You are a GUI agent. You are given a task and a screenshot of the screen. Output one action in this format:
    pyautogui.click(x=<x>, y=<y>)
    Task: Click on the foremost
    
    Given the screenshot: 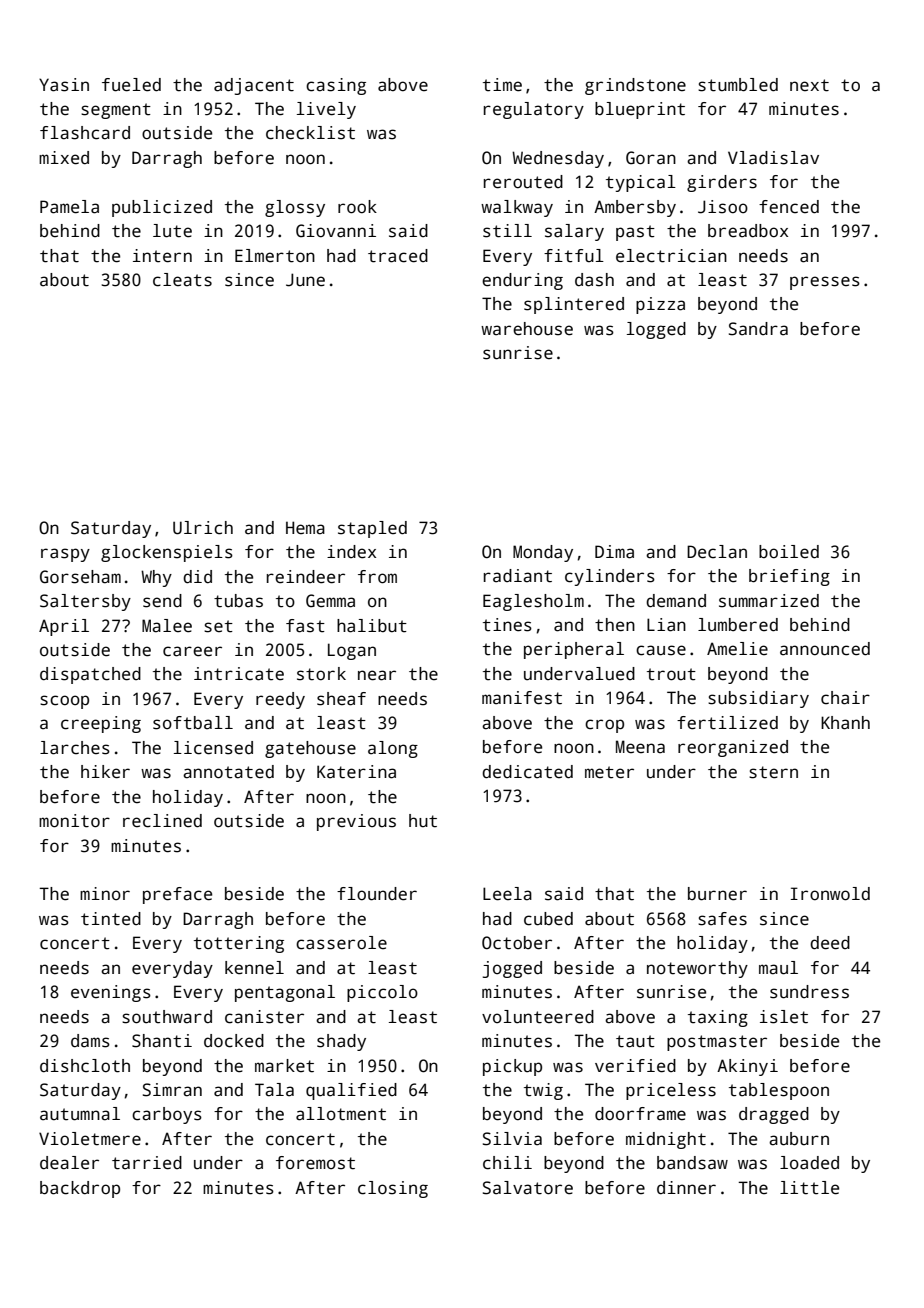 What is the action you would take?
    pyautogui.click(x=315, y=1163)
